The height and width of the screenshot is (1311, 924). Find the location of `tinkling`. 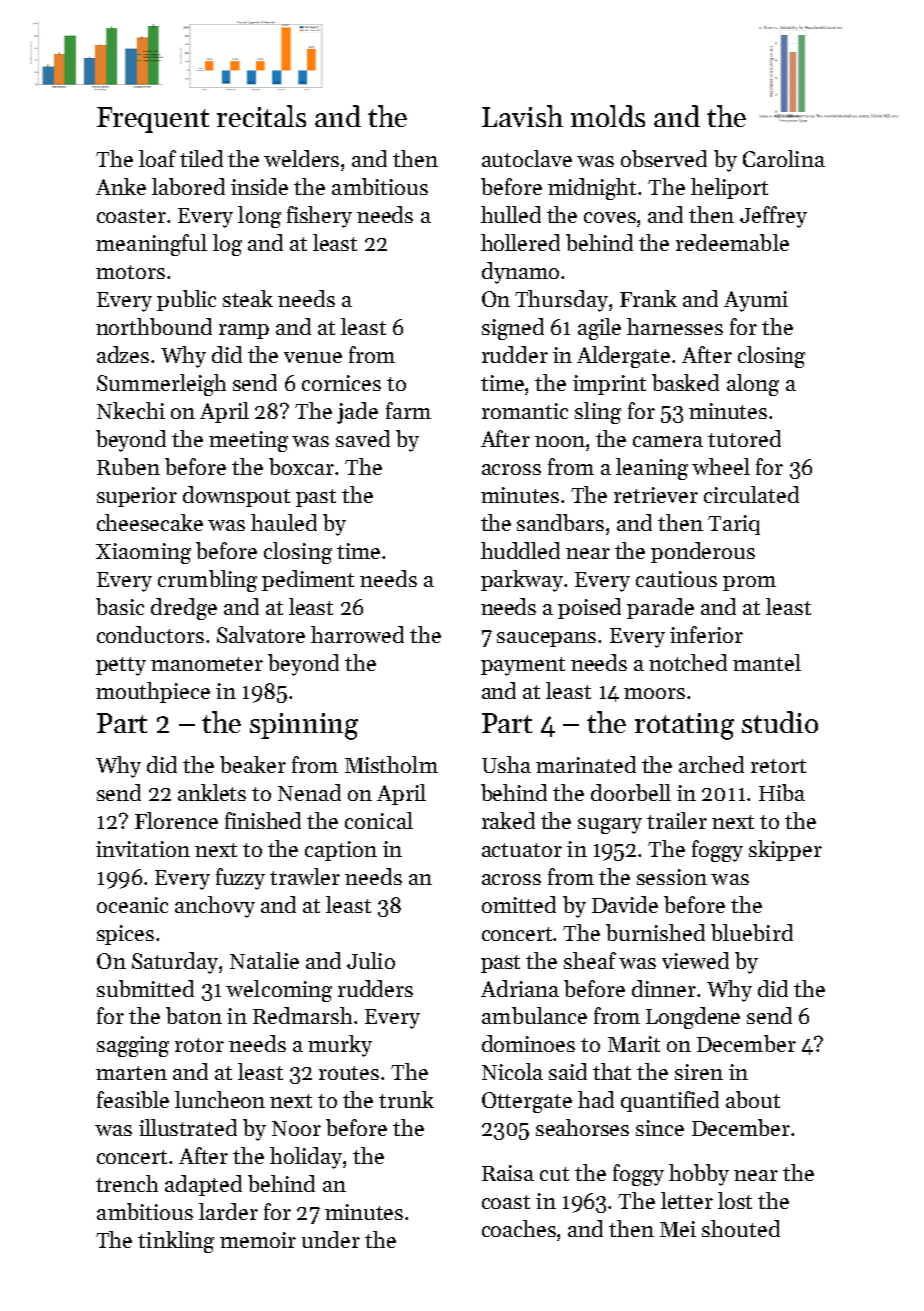

tinkling is located at coordinates (176, 1242).
